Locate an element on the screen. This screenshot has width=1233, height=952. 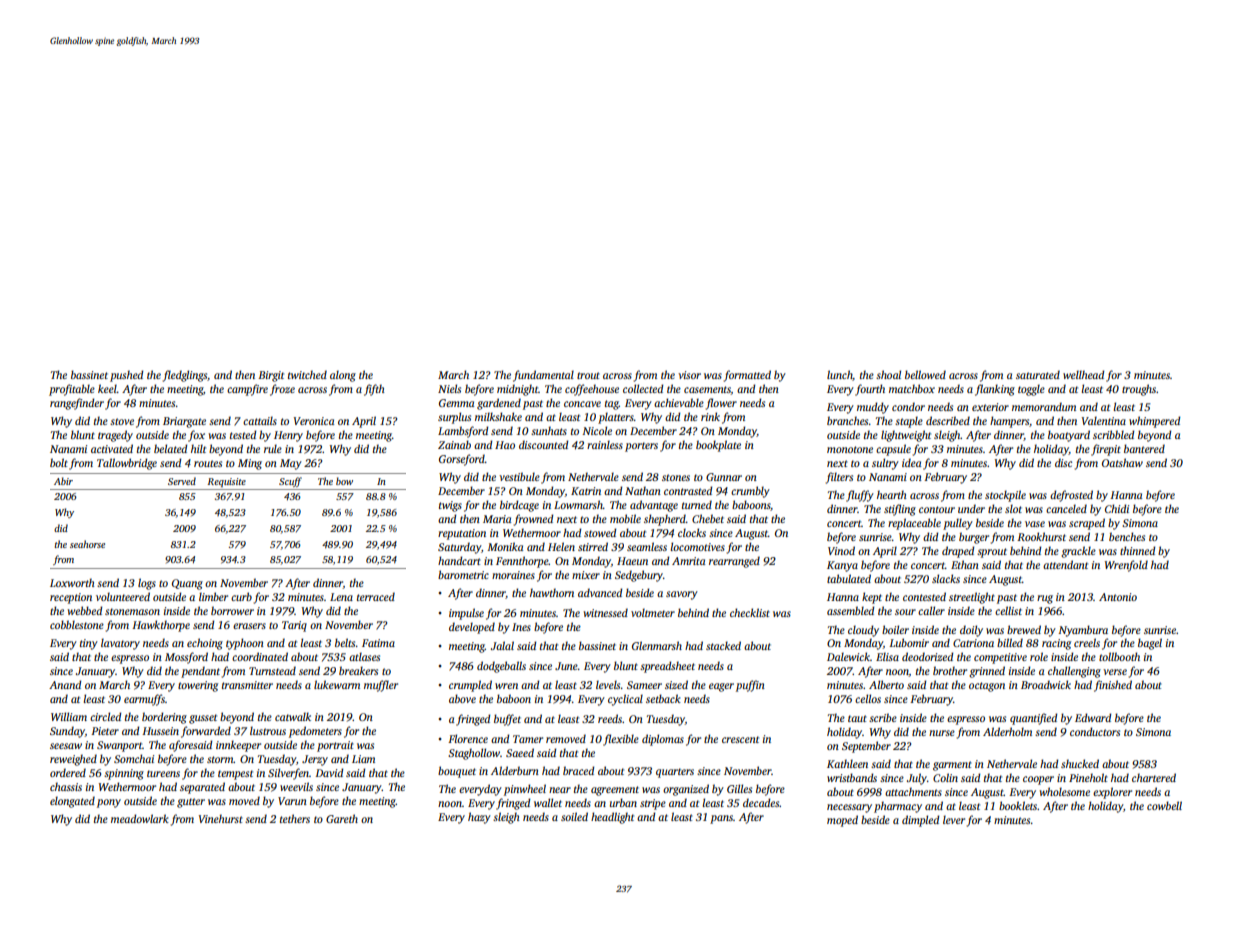
Anand is located at coordinates (65, 684).
